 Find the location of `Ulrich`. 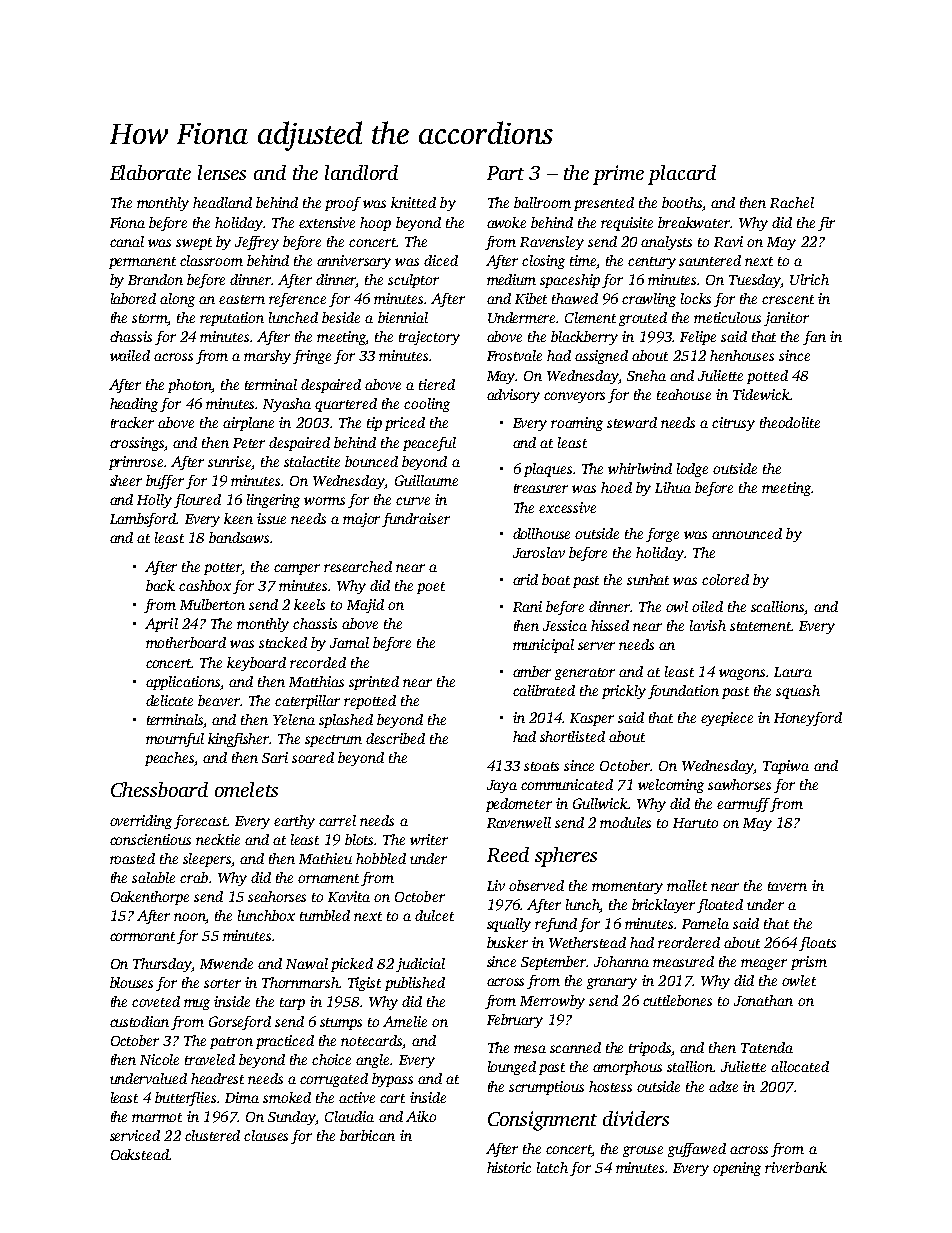

Ulrich is located at coordinates (809, 279).
